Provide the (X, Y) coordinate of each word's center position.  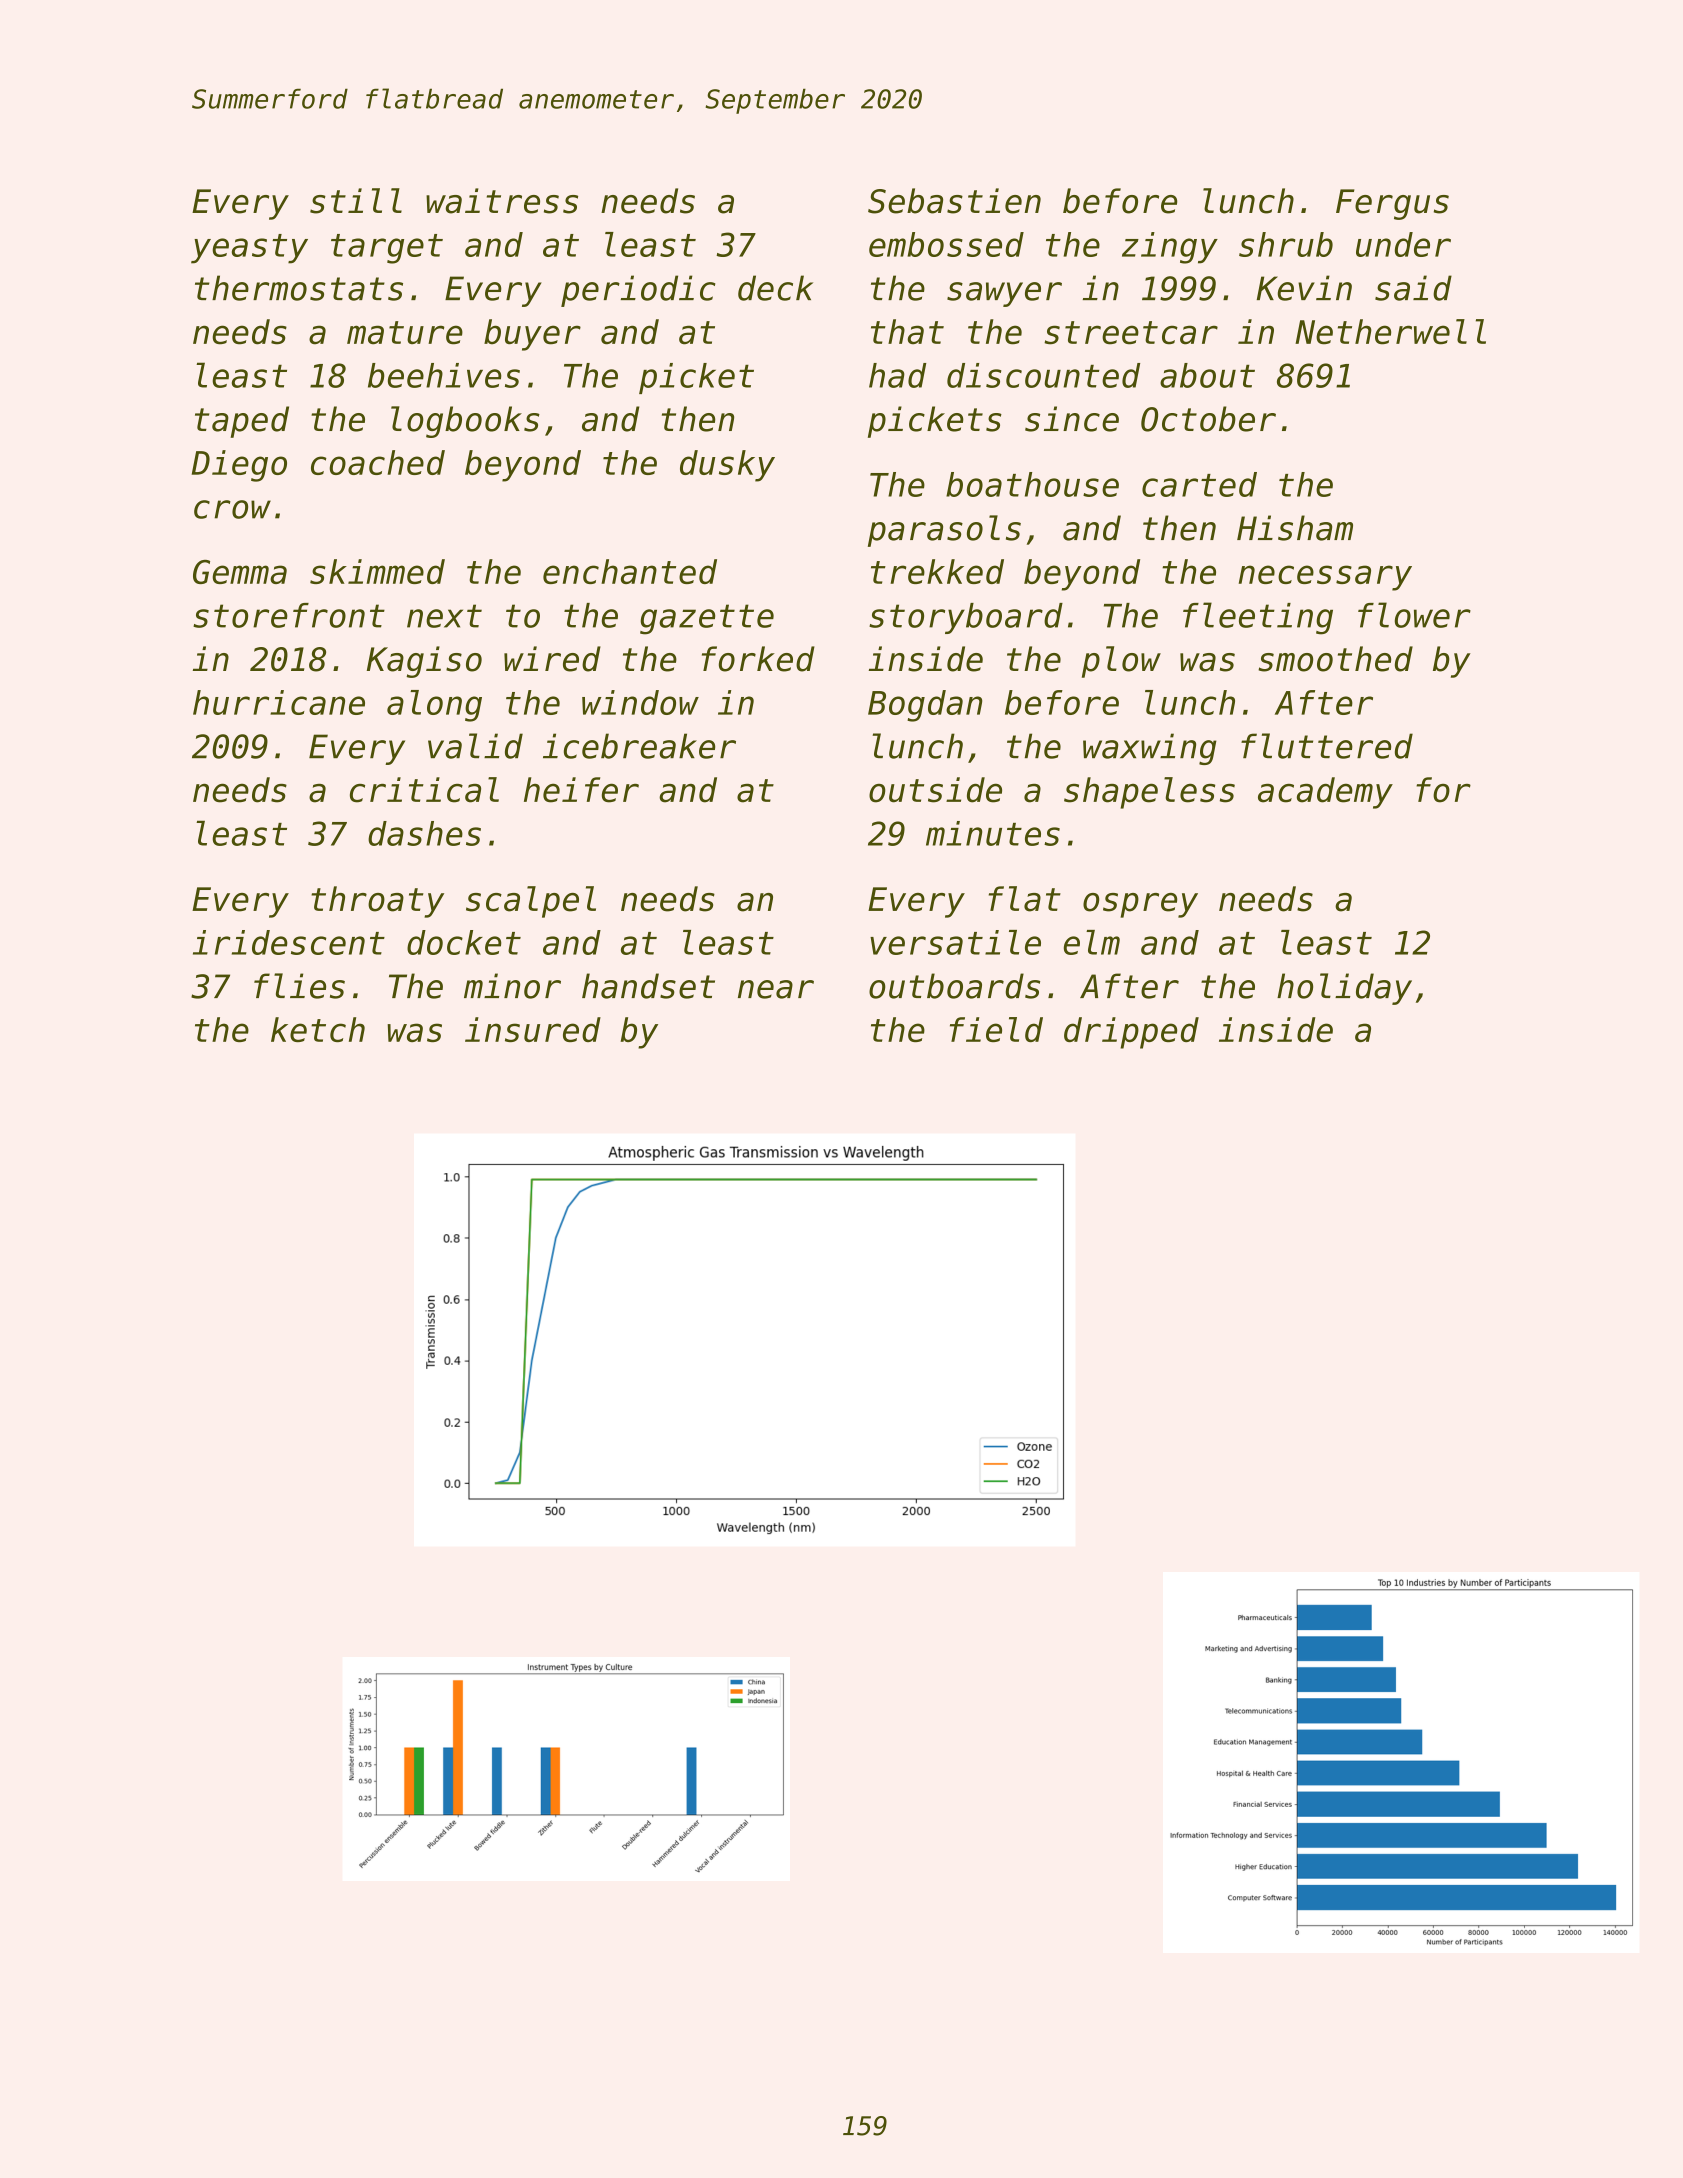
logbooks (465, 422)
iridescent (289, 942)
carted (1199, 484)
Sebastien (954, 201)
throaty (377, 902)
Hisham (1295, 528)
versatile (955, 942)
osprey (1140, 905)
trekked (937, 571)
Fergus (1392, 204)
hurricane (279, 702)
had (898, 375)
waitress (502, 201)
